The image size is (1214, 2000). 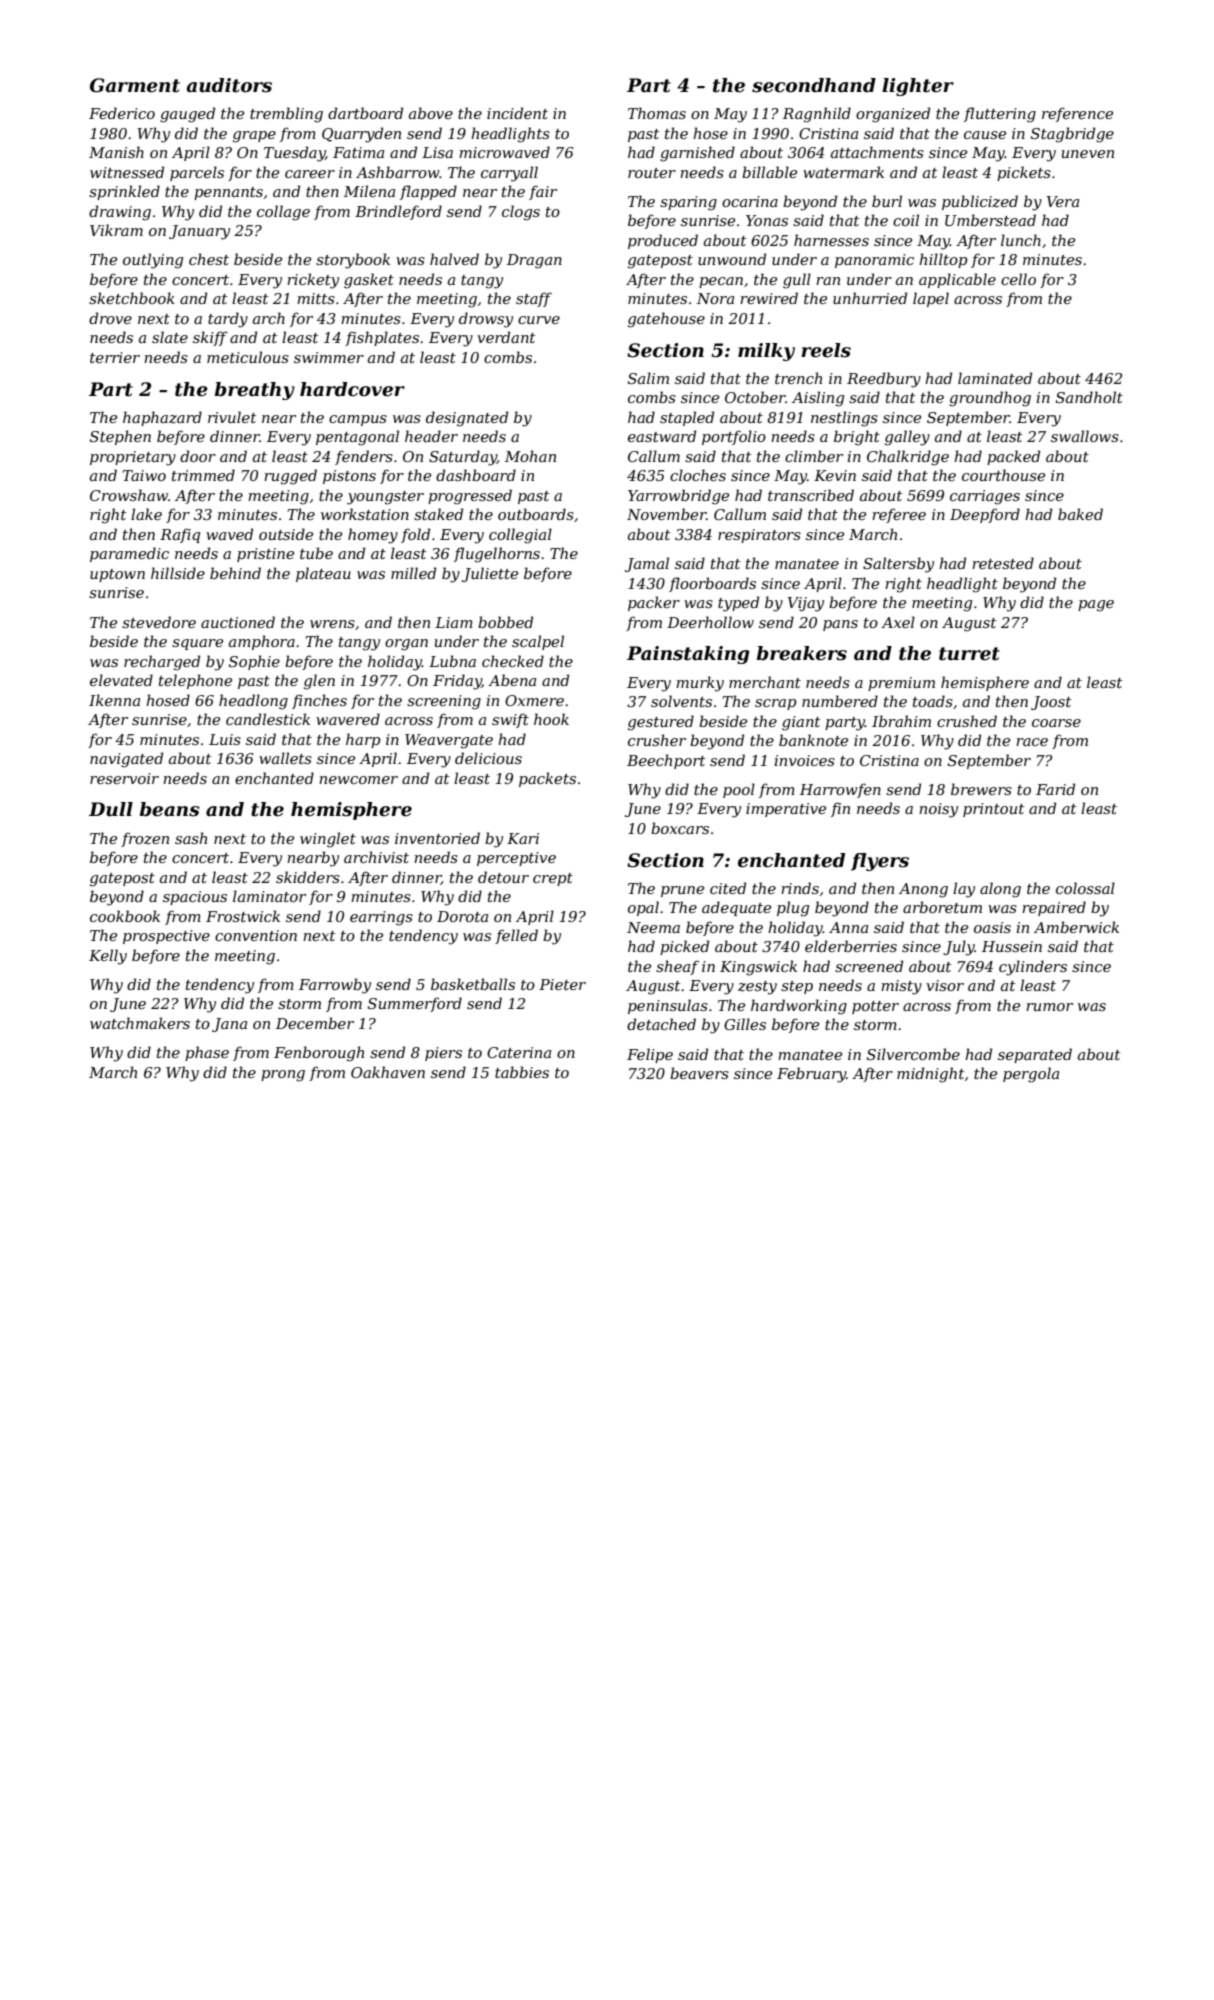 What do you see at coordinates (688, 203) in the screenshot?
I see `sparing` at bounding box center [688, 203].
